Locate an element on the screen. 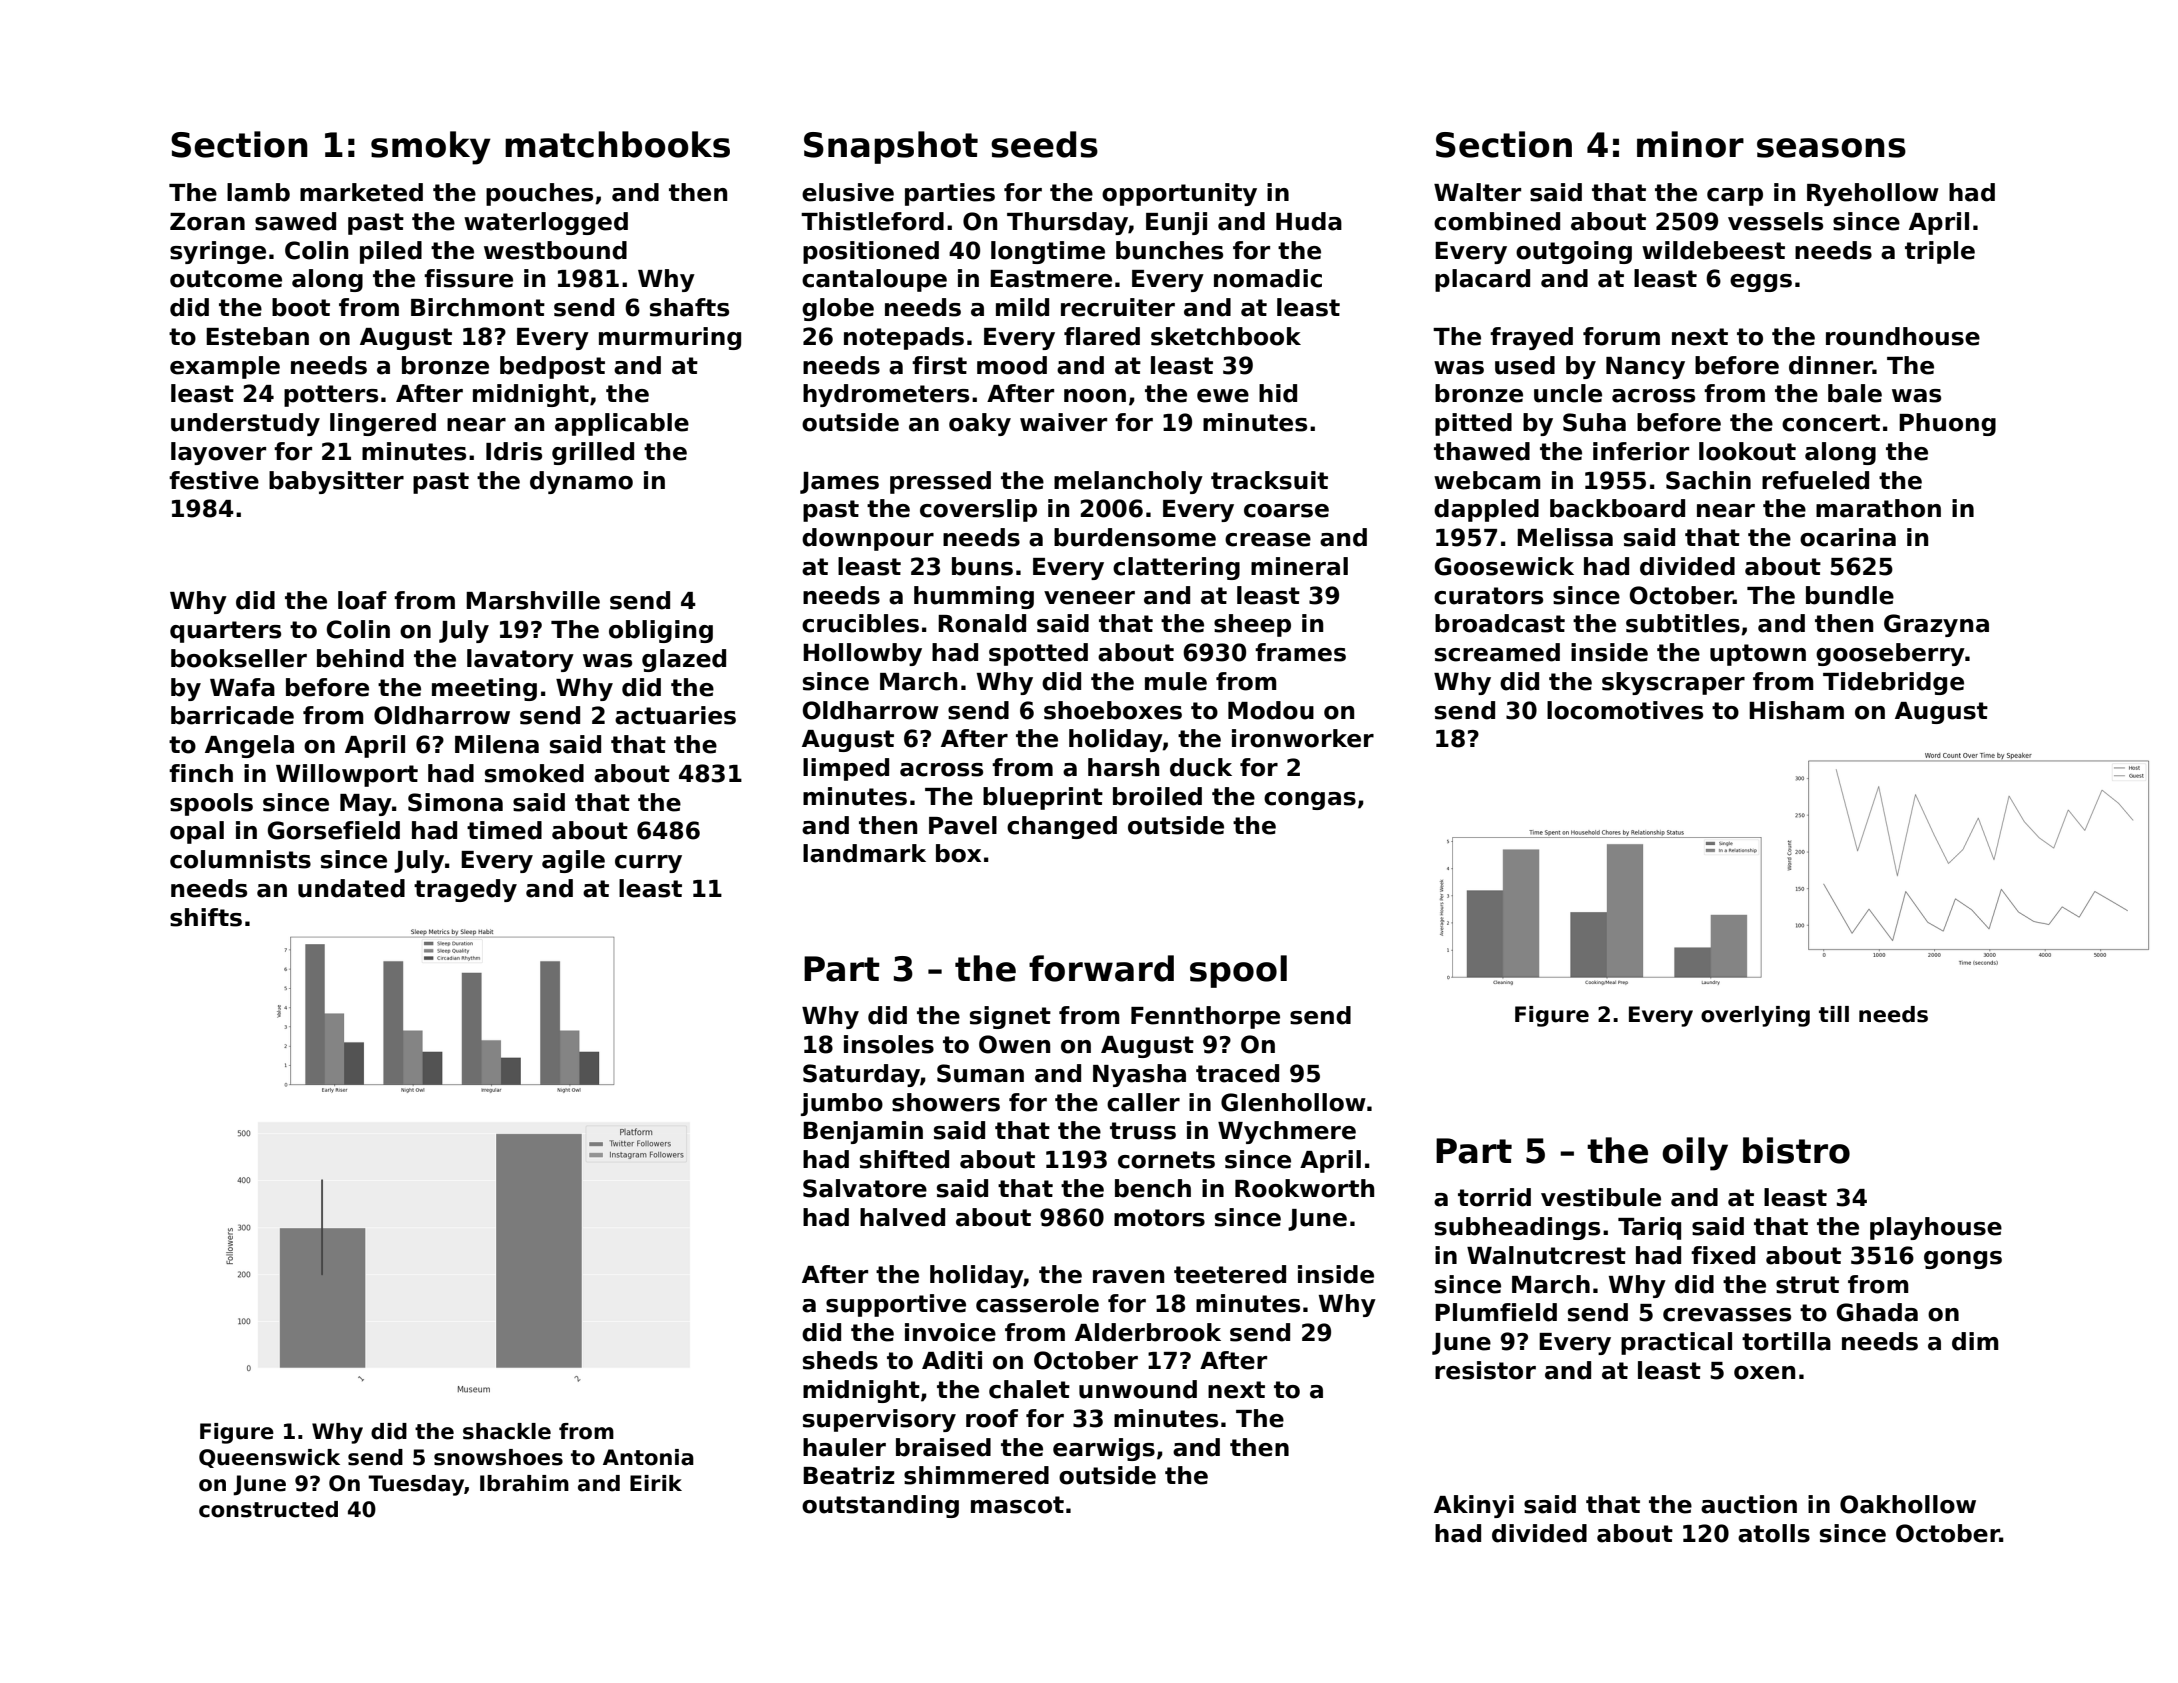  seeds is located at coordinates (1044, 144).
